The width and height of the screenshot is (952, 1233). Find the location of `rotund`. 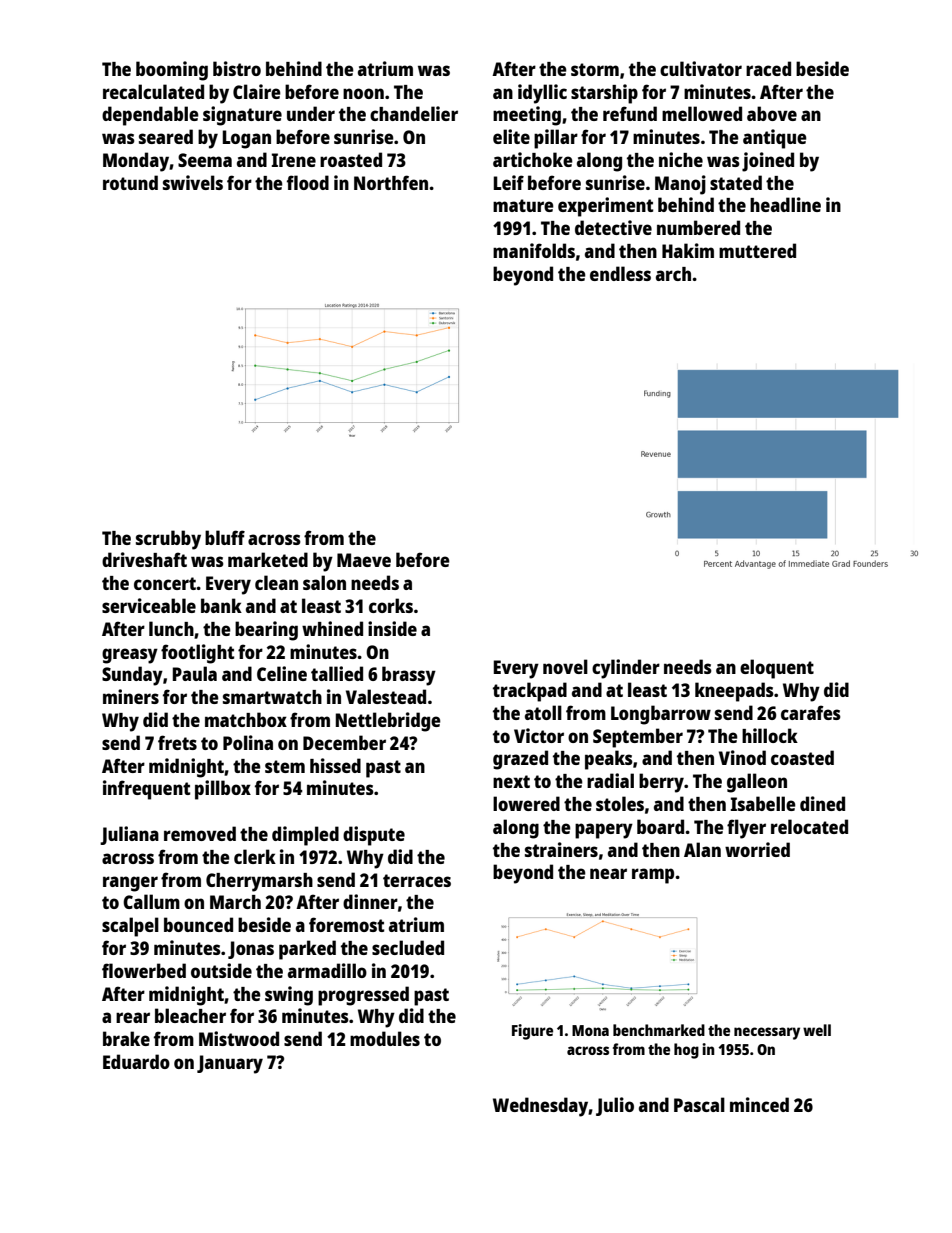

rotund is located at coordinates (130, 182).
